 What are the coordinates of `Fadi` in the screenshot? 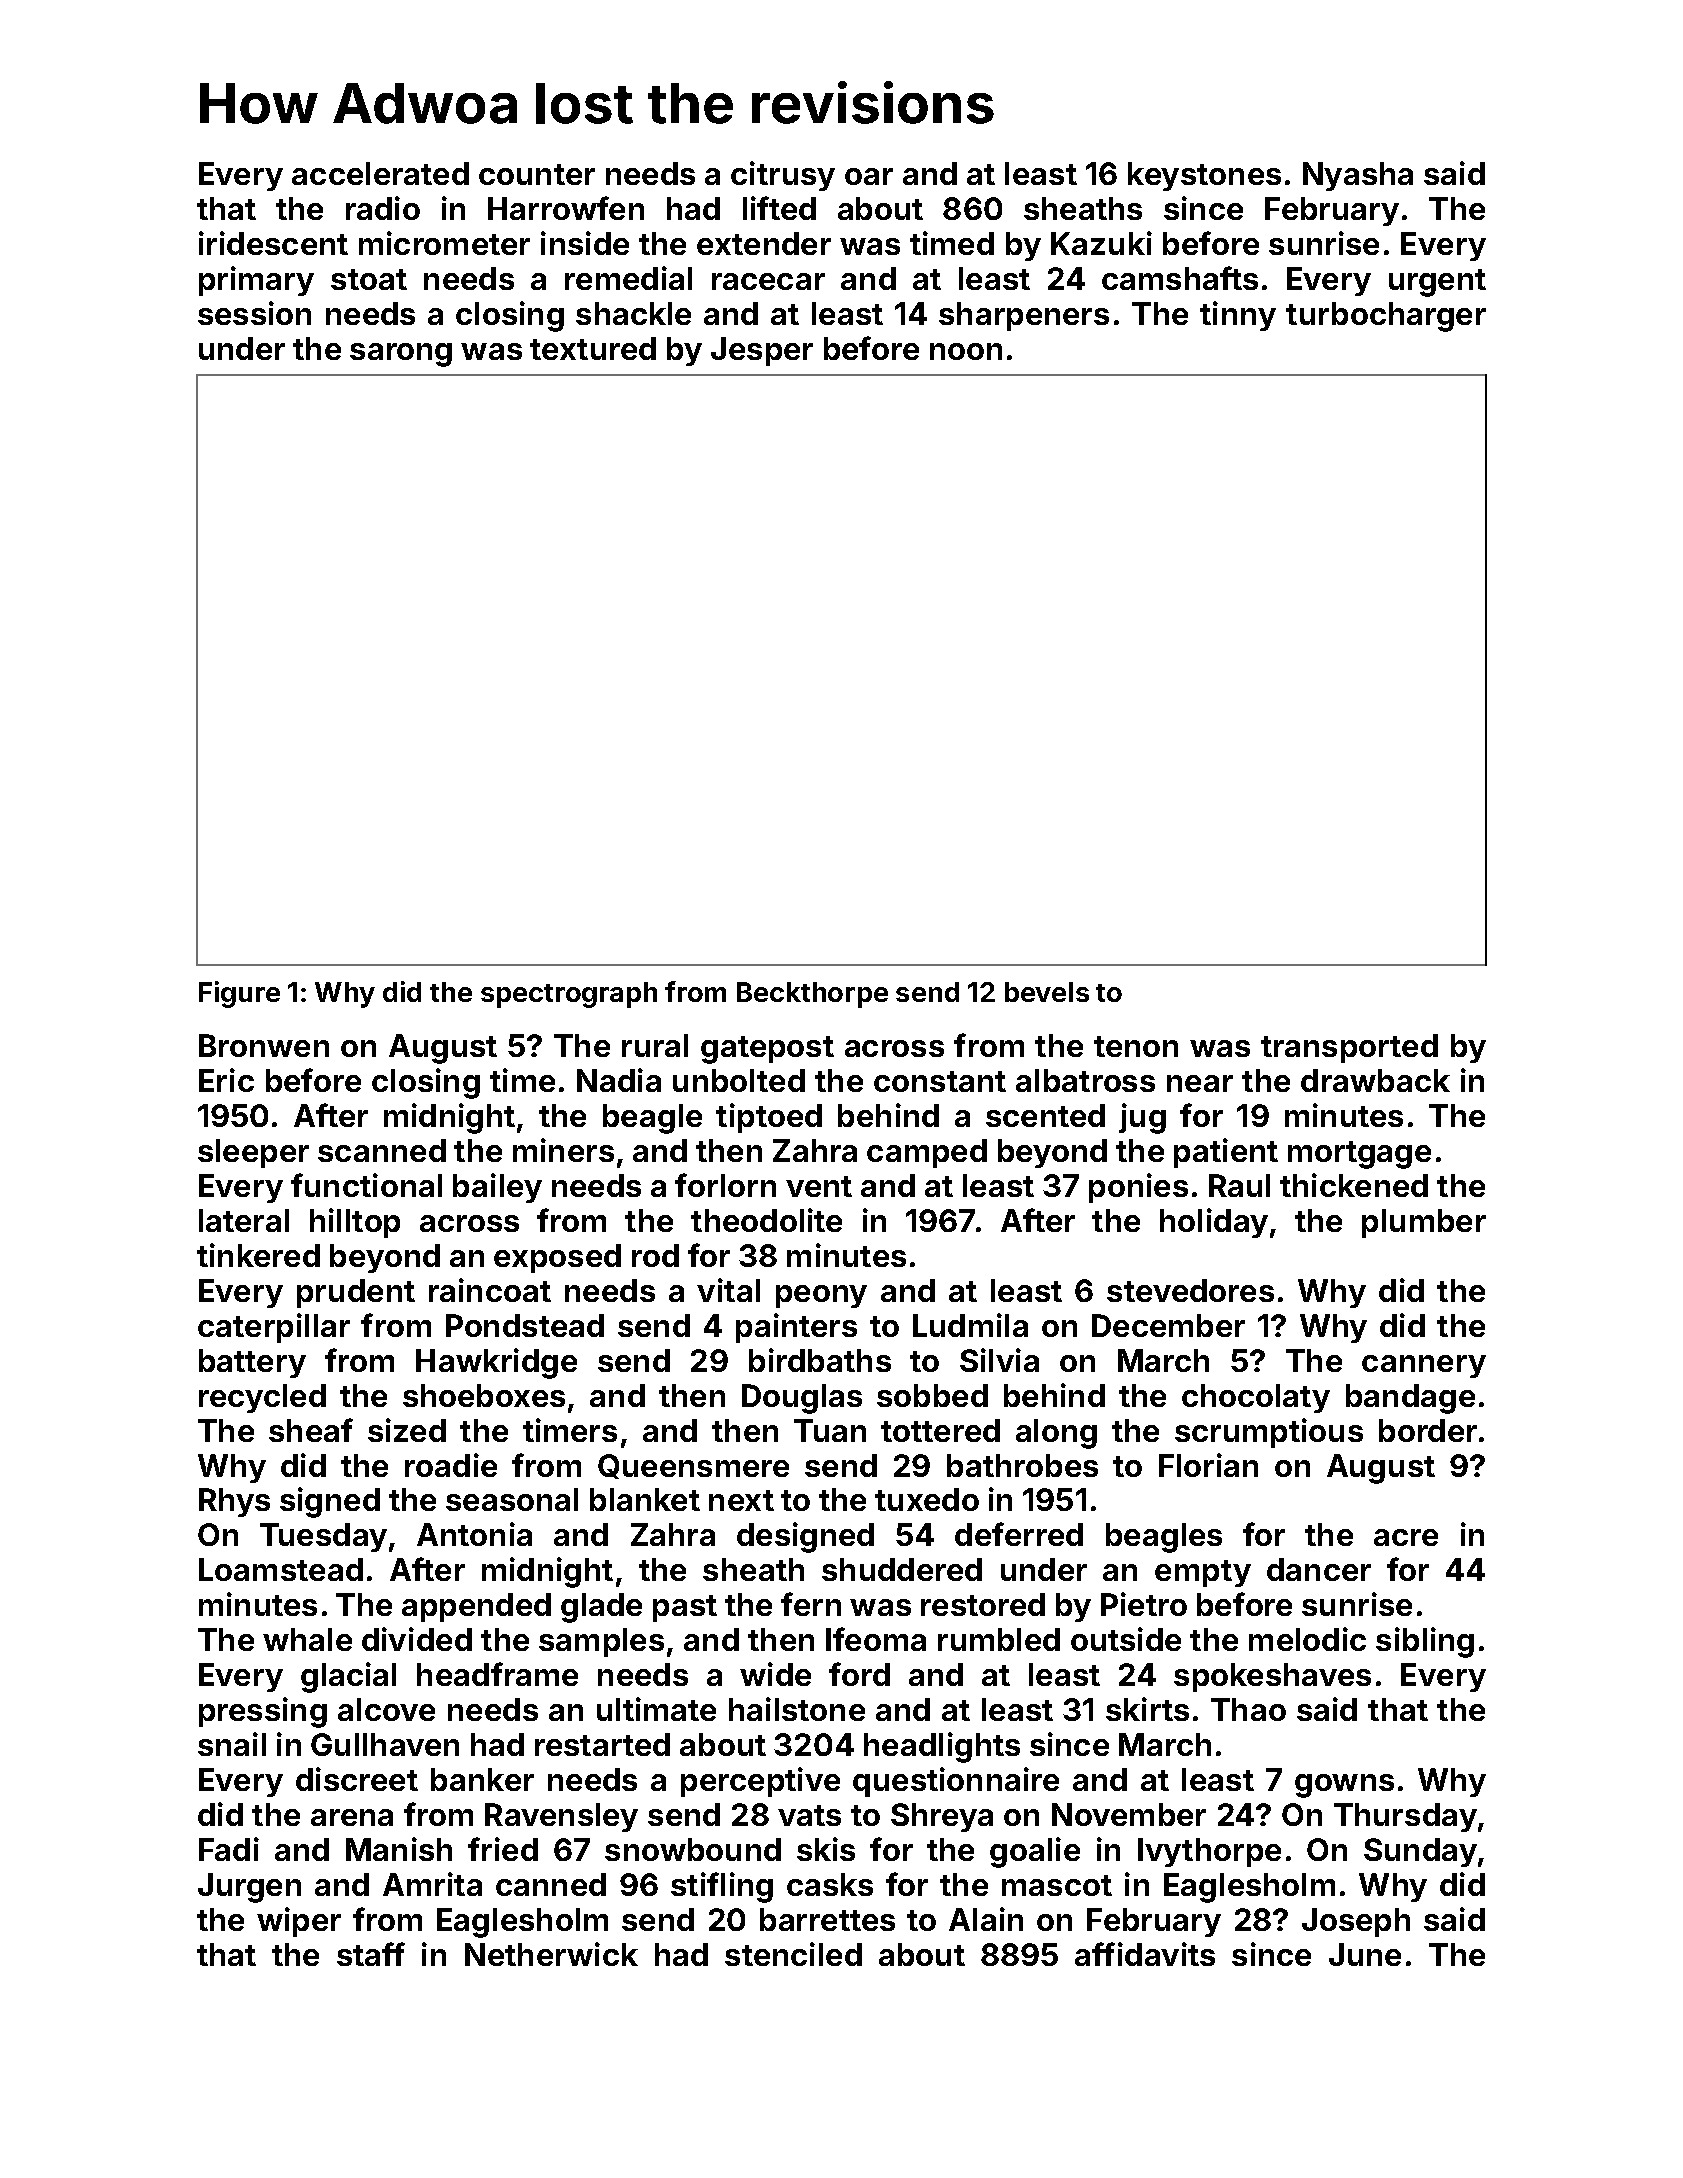 It's located at (229, 1849).
